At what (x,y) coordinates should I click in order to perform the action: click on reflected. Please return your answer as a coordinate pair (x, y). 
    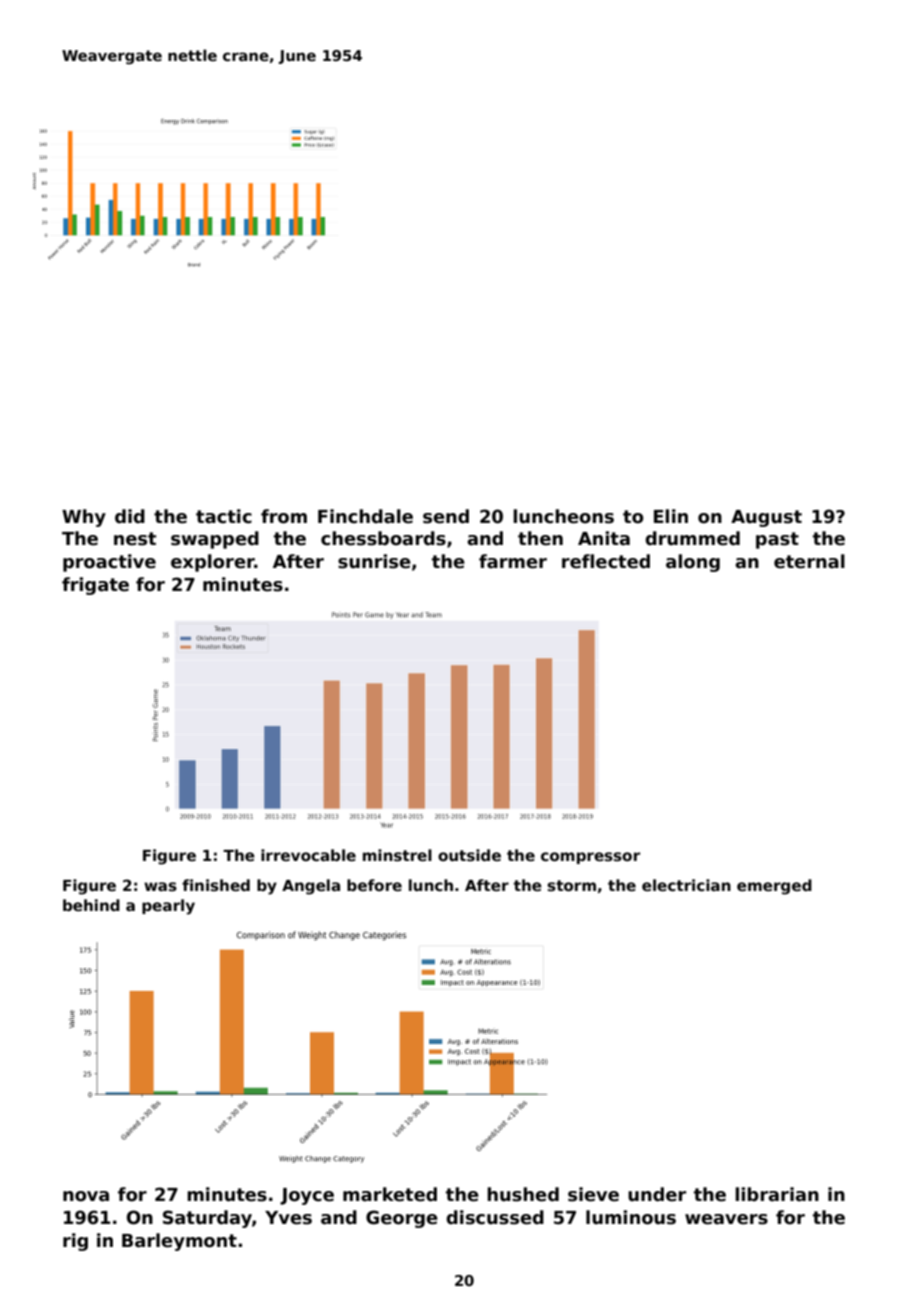
    Looking at the image, I should click on (606, 561).
